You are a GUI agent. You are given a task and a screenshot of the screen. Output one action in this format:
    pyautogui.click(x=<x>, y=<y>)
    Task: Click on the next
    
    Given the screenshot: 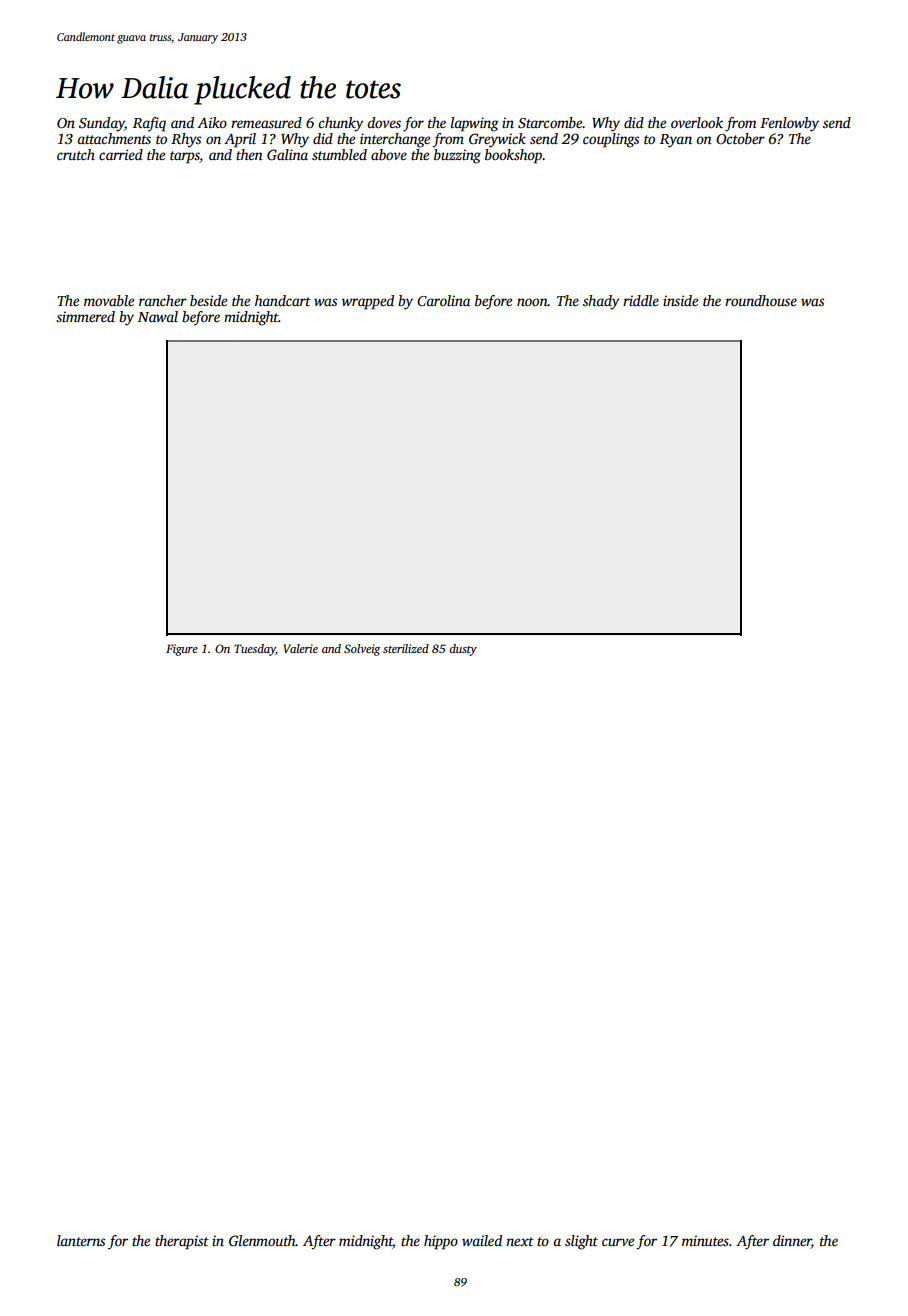 What is the action you would take?
    pyautogui.click(x=520, y=1241)
